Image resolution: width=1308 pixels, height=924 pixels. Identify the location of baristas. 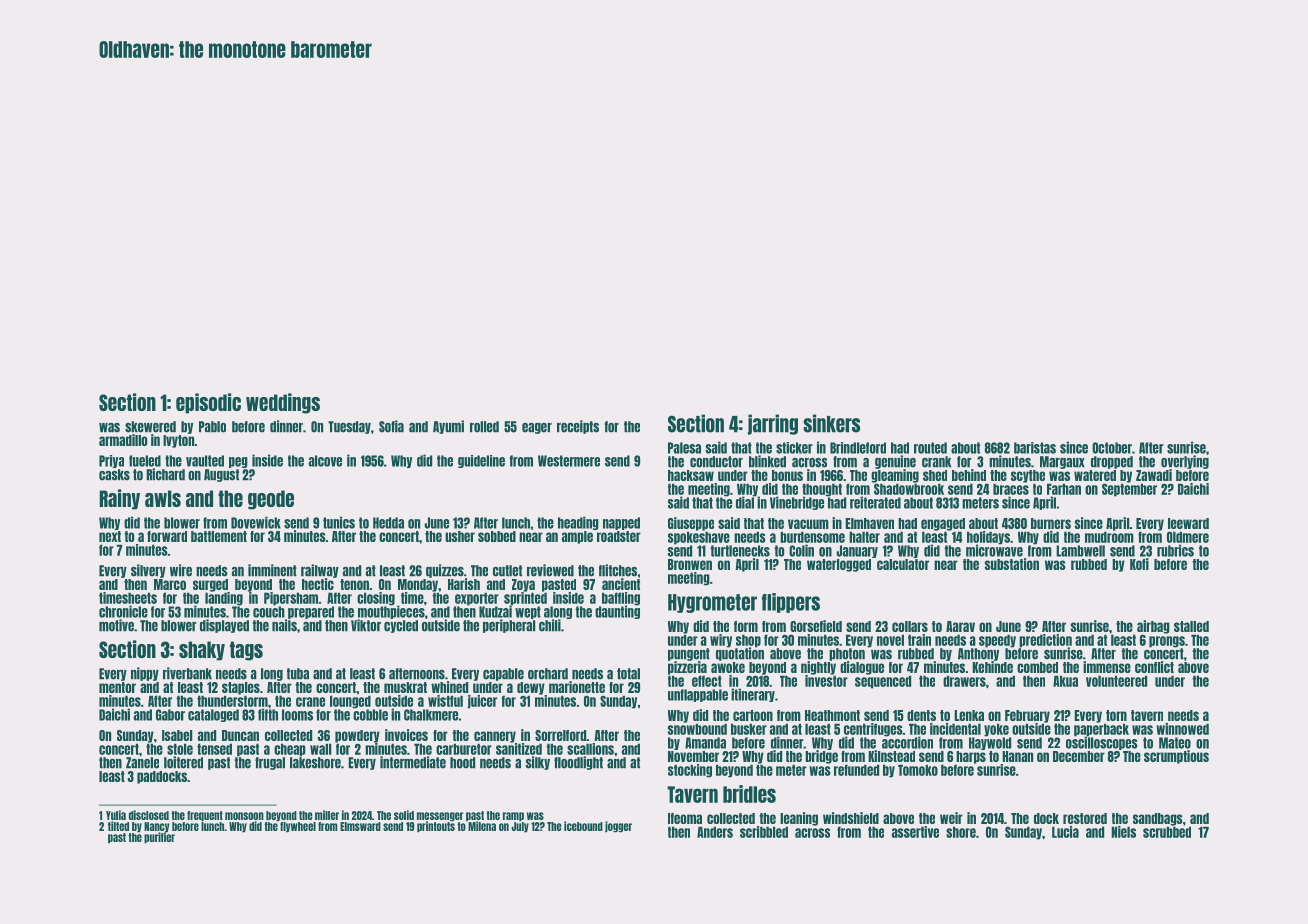
(1035, 448).
